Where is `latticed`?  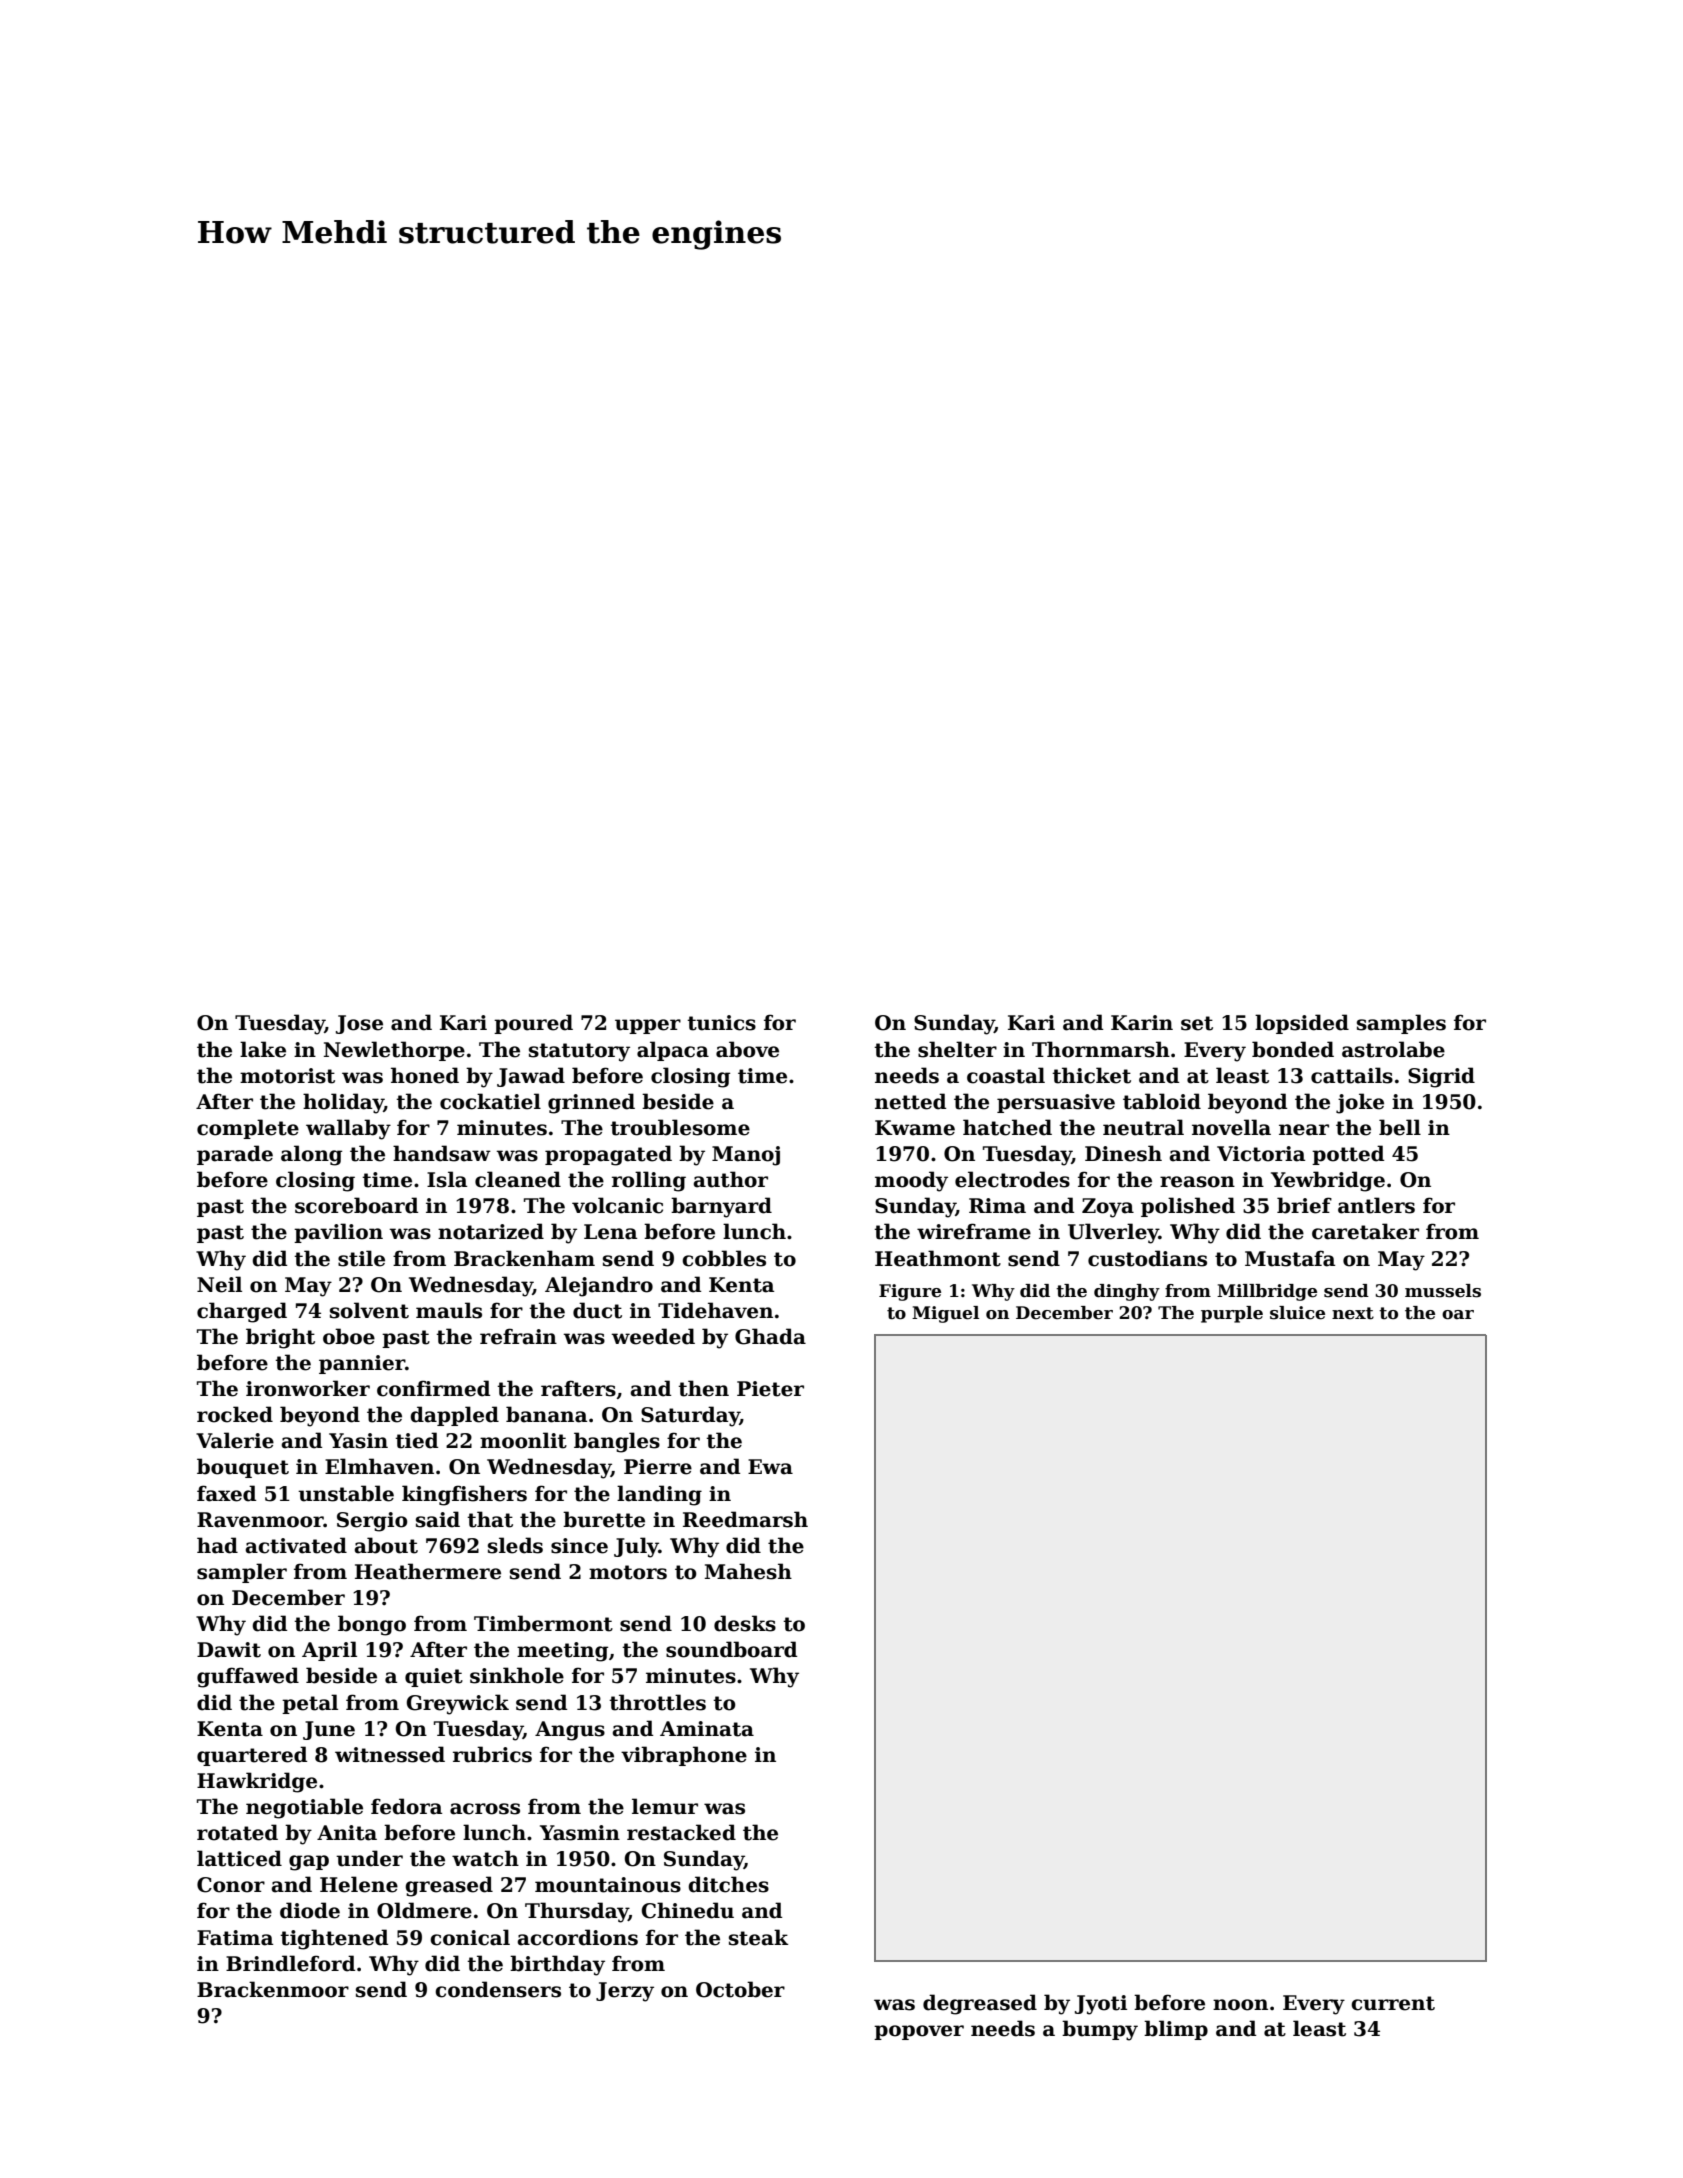 latticed is located at coordinates (239, 1858).
